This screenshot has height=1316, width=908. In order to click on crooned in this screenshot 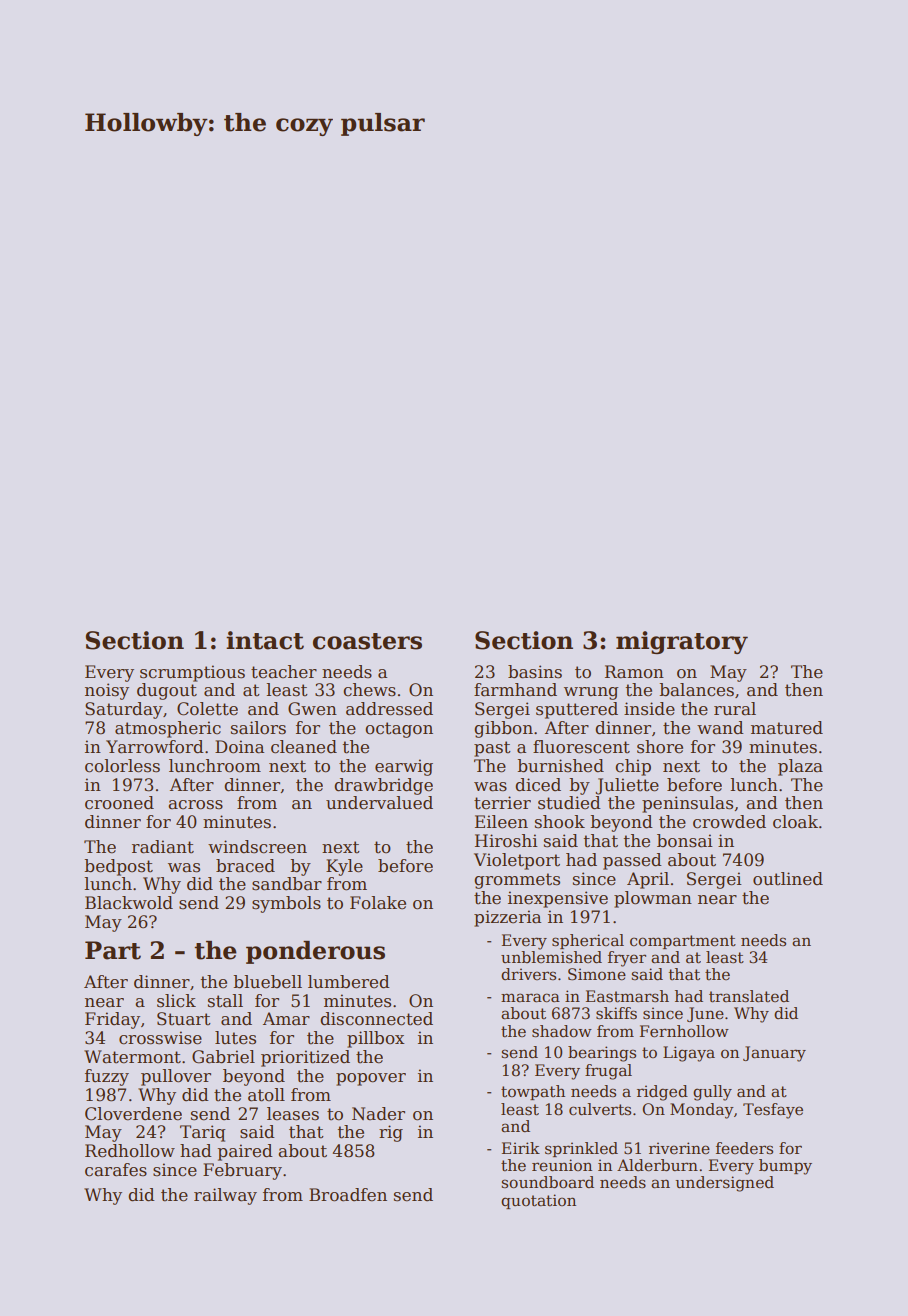, I will do `click(119, 803)`.
